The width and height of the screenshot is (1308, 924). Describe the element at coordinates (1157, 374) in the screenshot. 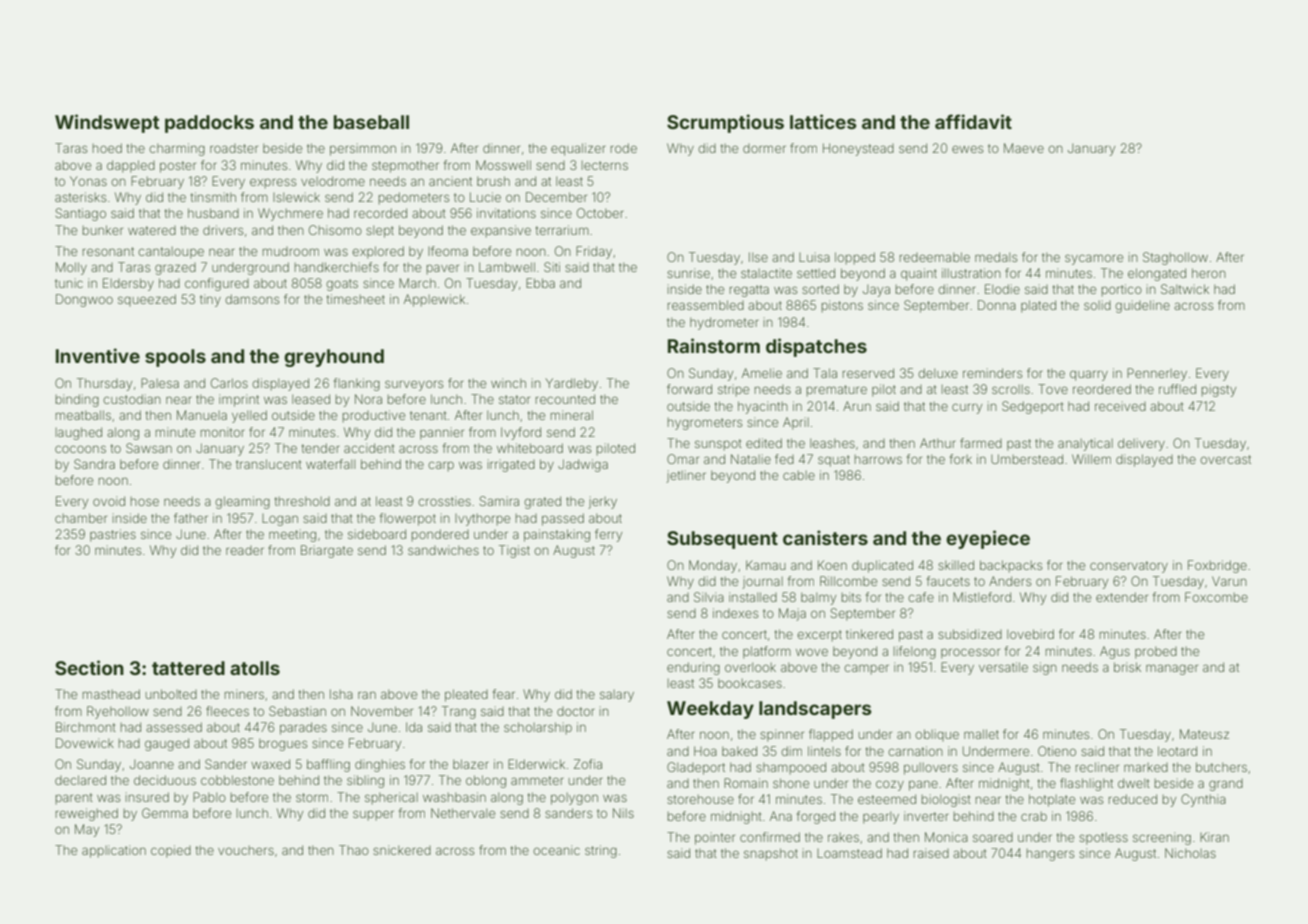

I see `Pennerley` at that location.
